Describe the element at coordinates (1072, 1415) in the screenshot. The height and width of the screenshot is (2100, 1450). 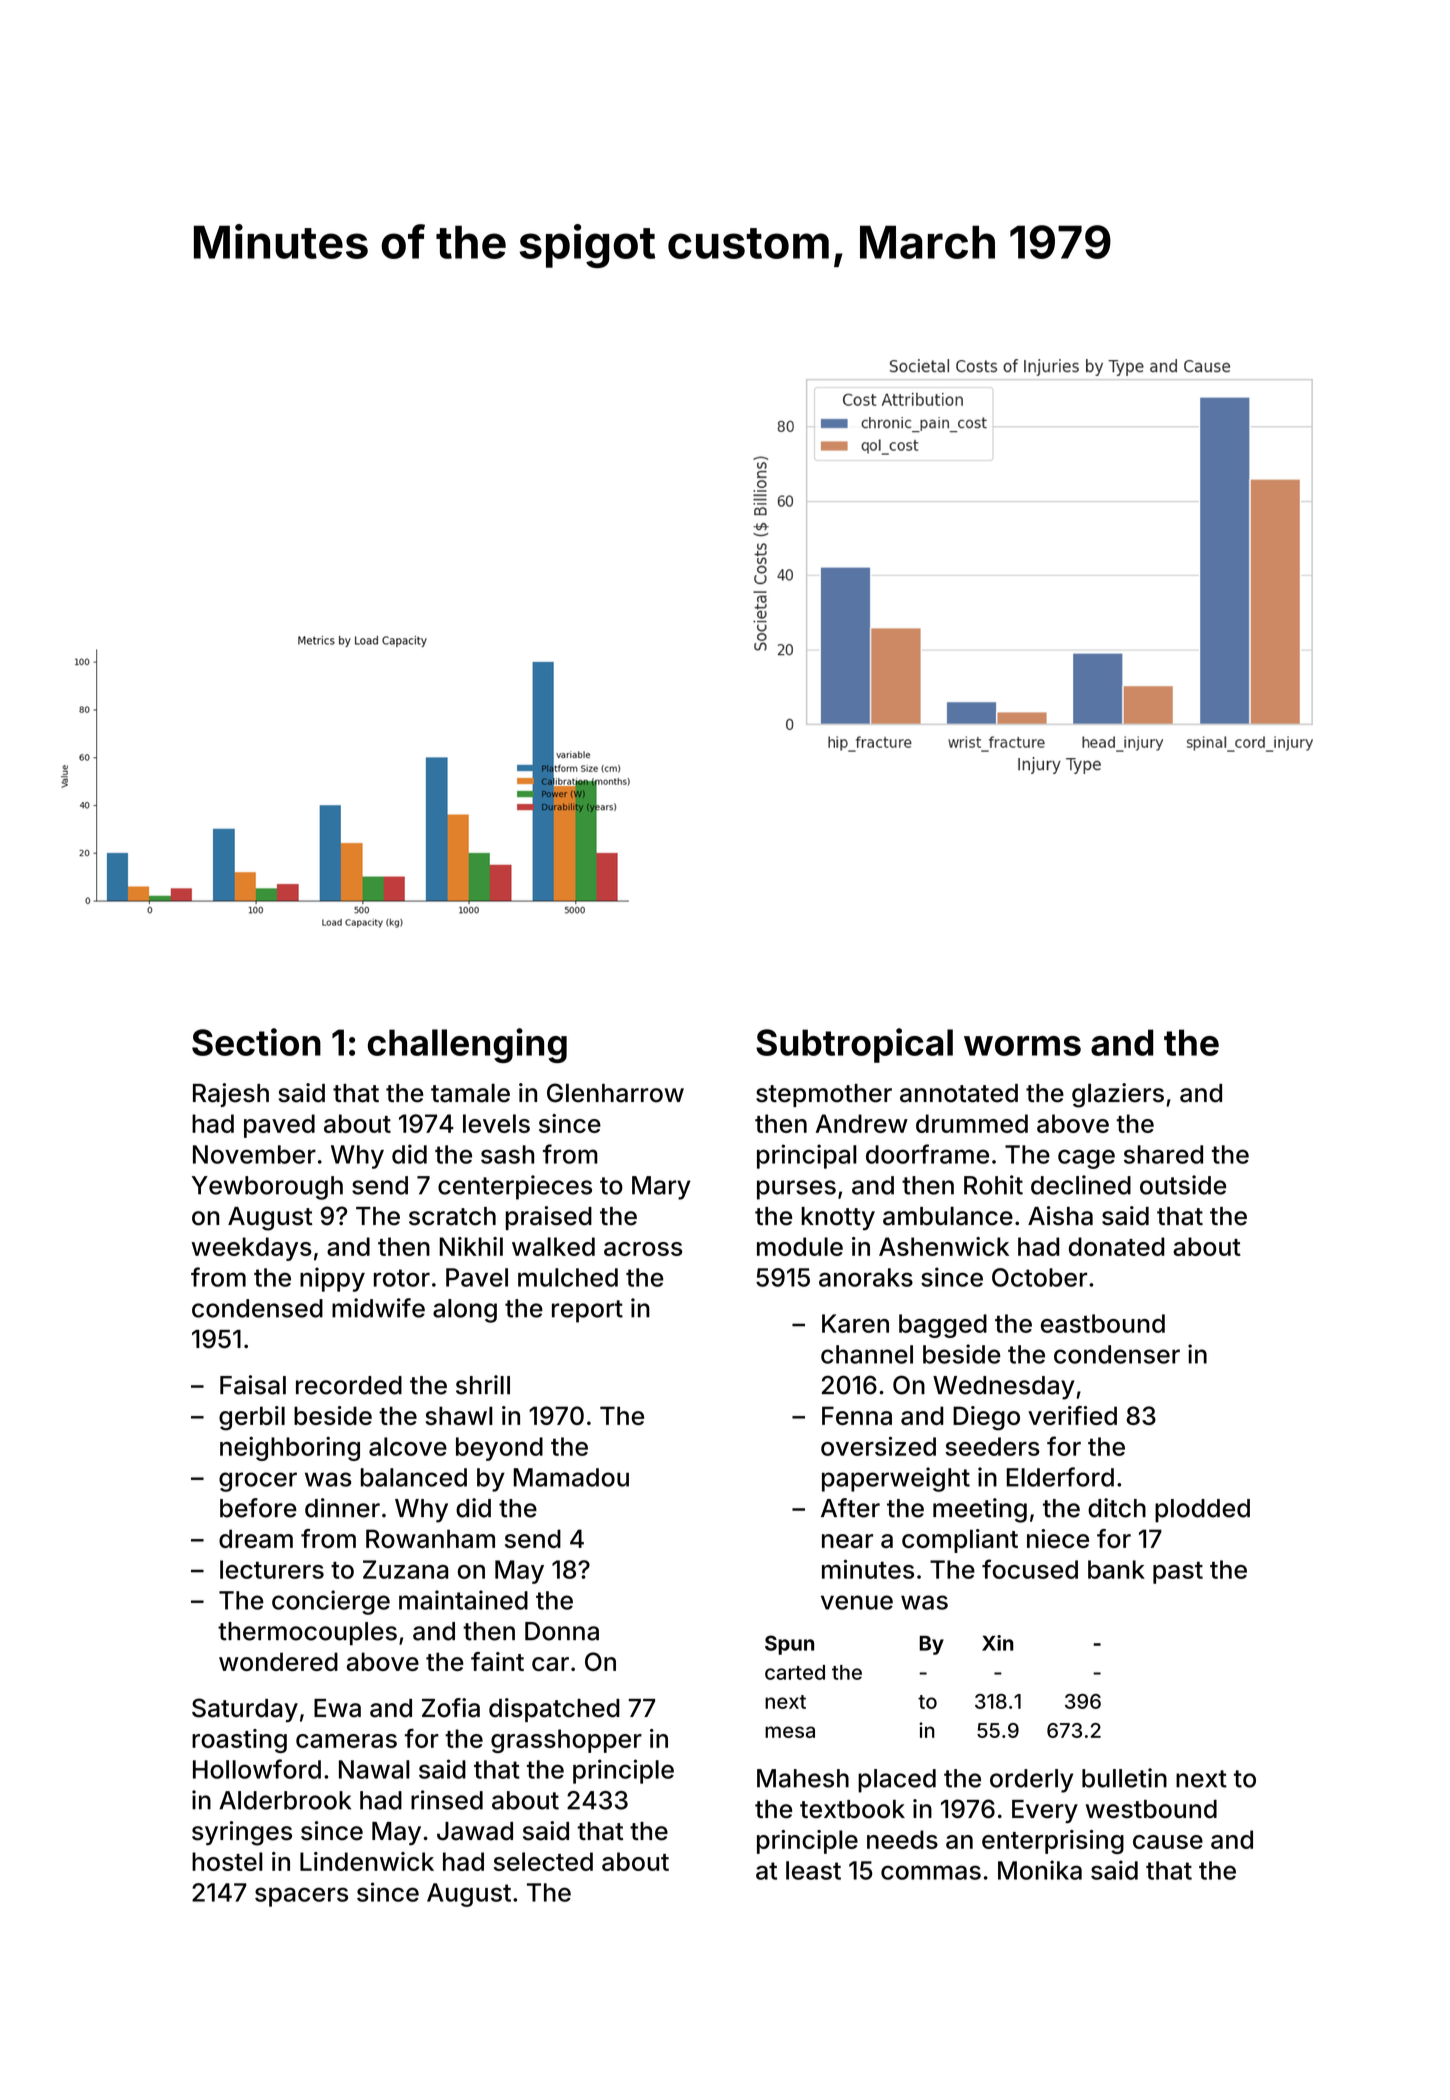
I see `verified` at that location.
